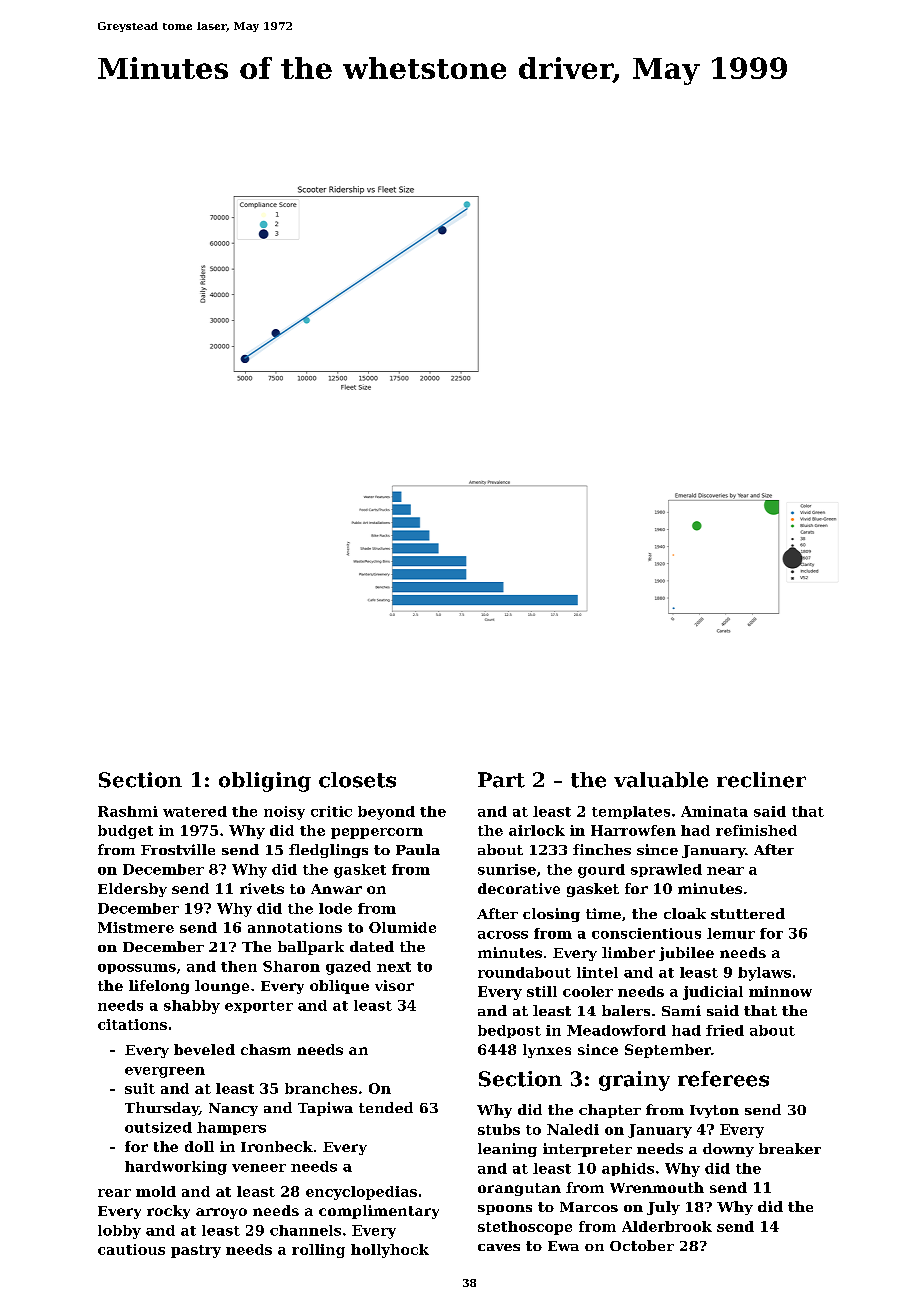  Describe the element at coordinates (137, 969) in the screenshot. I see `opossums` at that location.
